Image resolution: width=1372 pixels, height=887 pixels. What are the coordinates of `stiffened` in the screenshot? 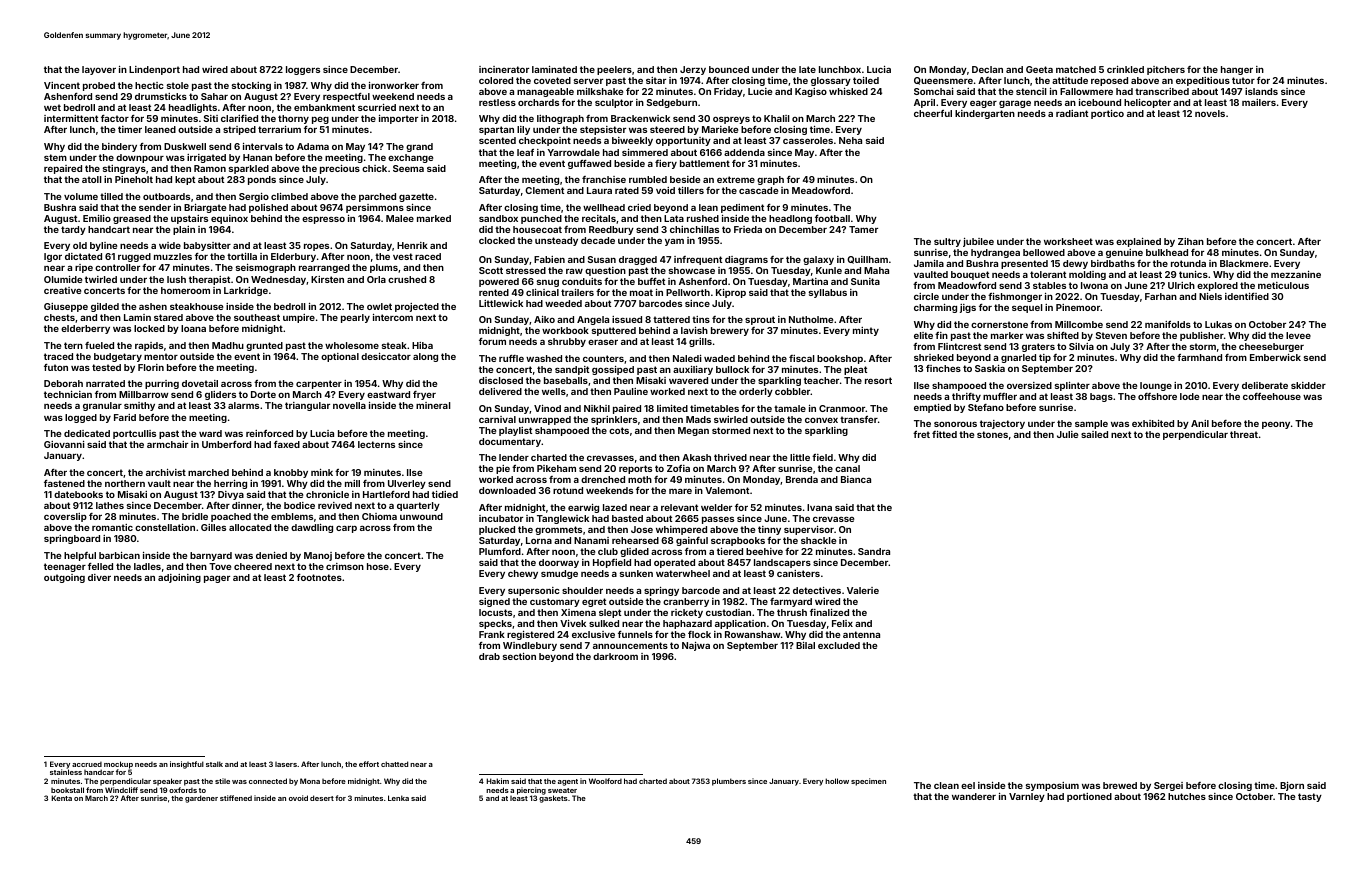 It's located at (236, 798).
